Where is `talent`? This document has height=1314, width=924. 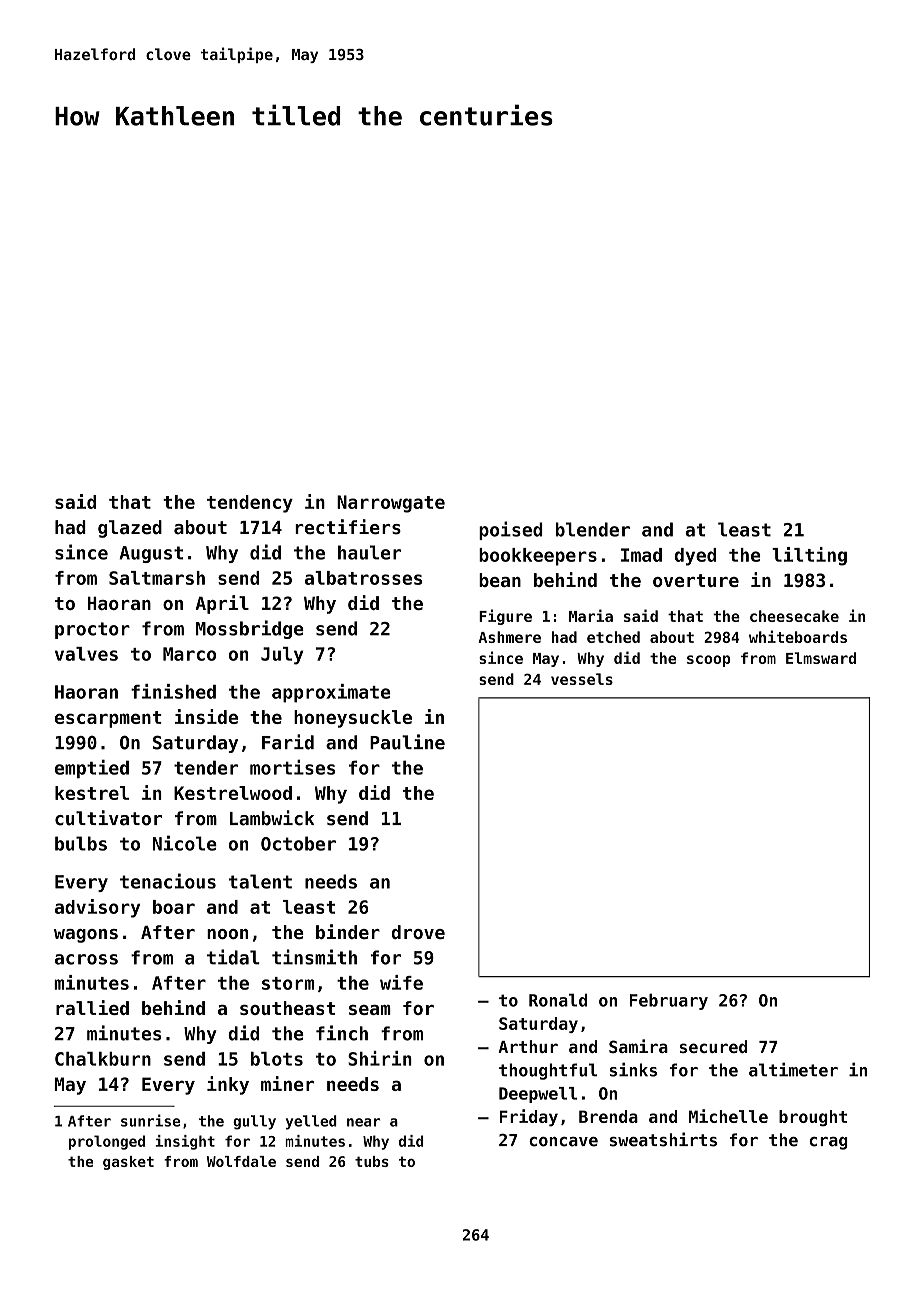 talent is located at coordinates (260, 881).
